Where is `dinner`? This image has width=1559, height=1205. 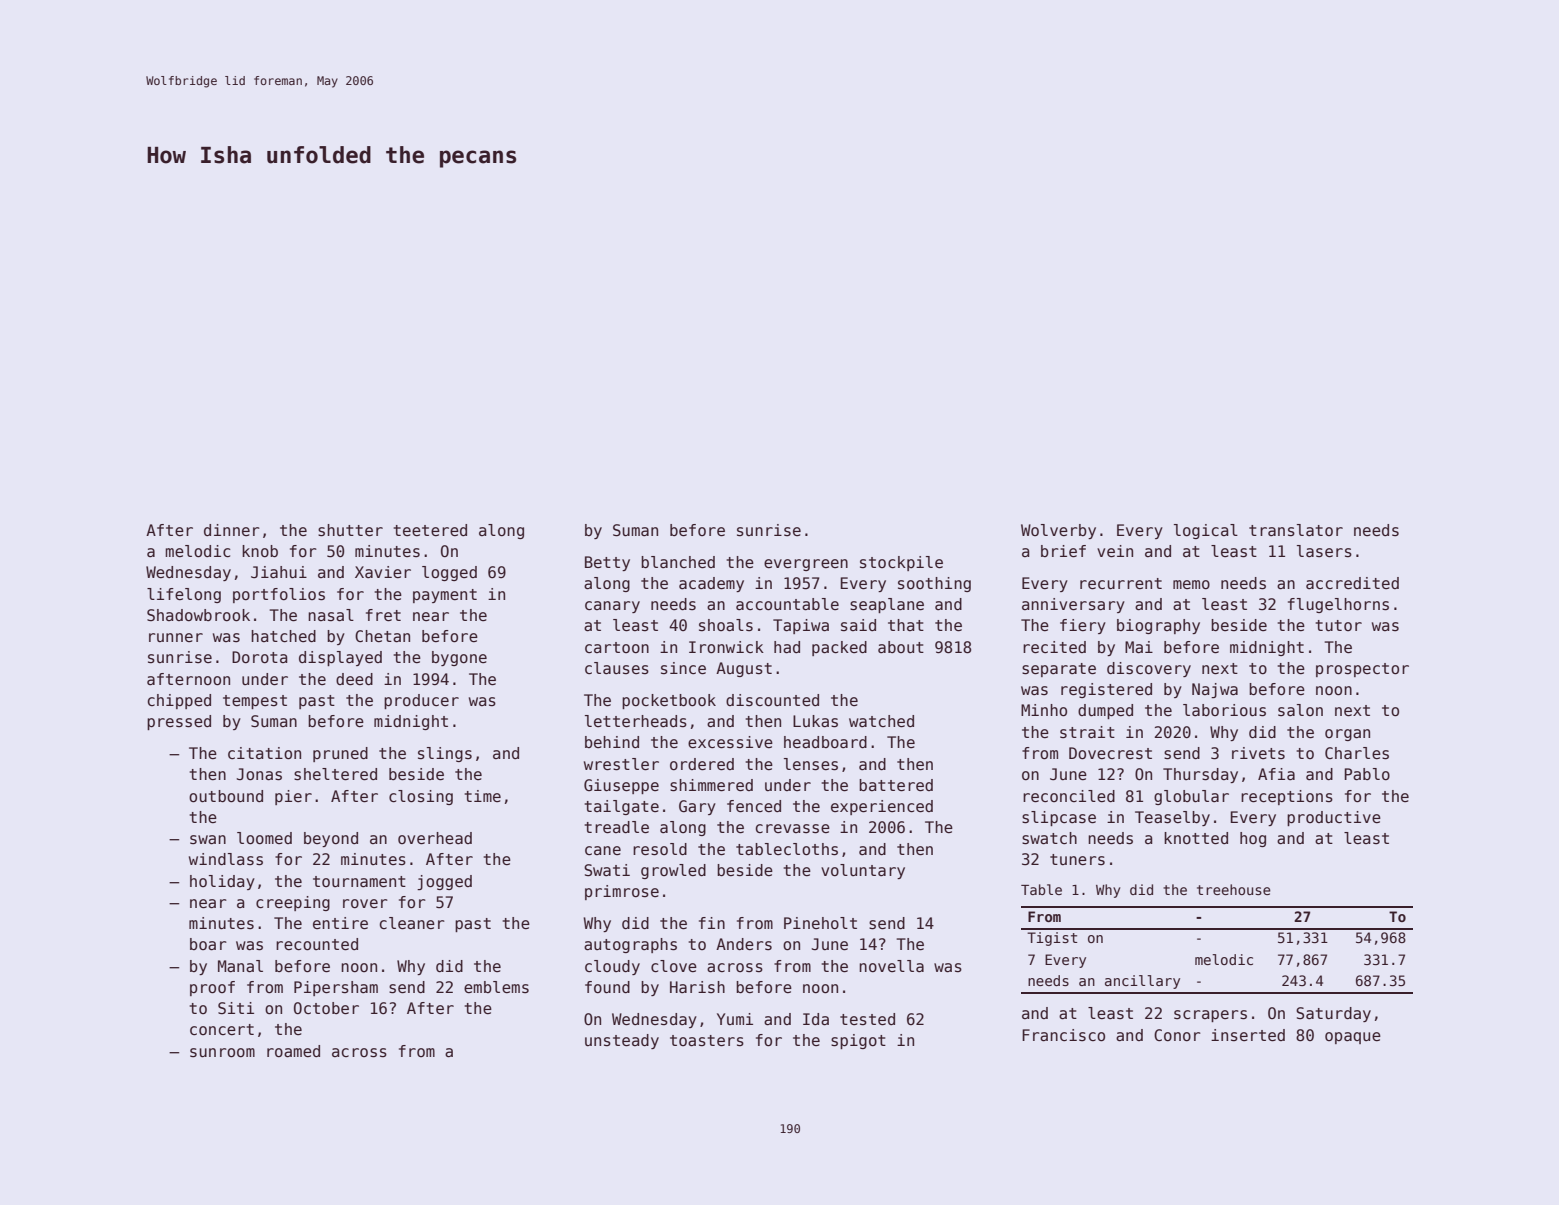
dinner is located at coordinates (232, 530).
